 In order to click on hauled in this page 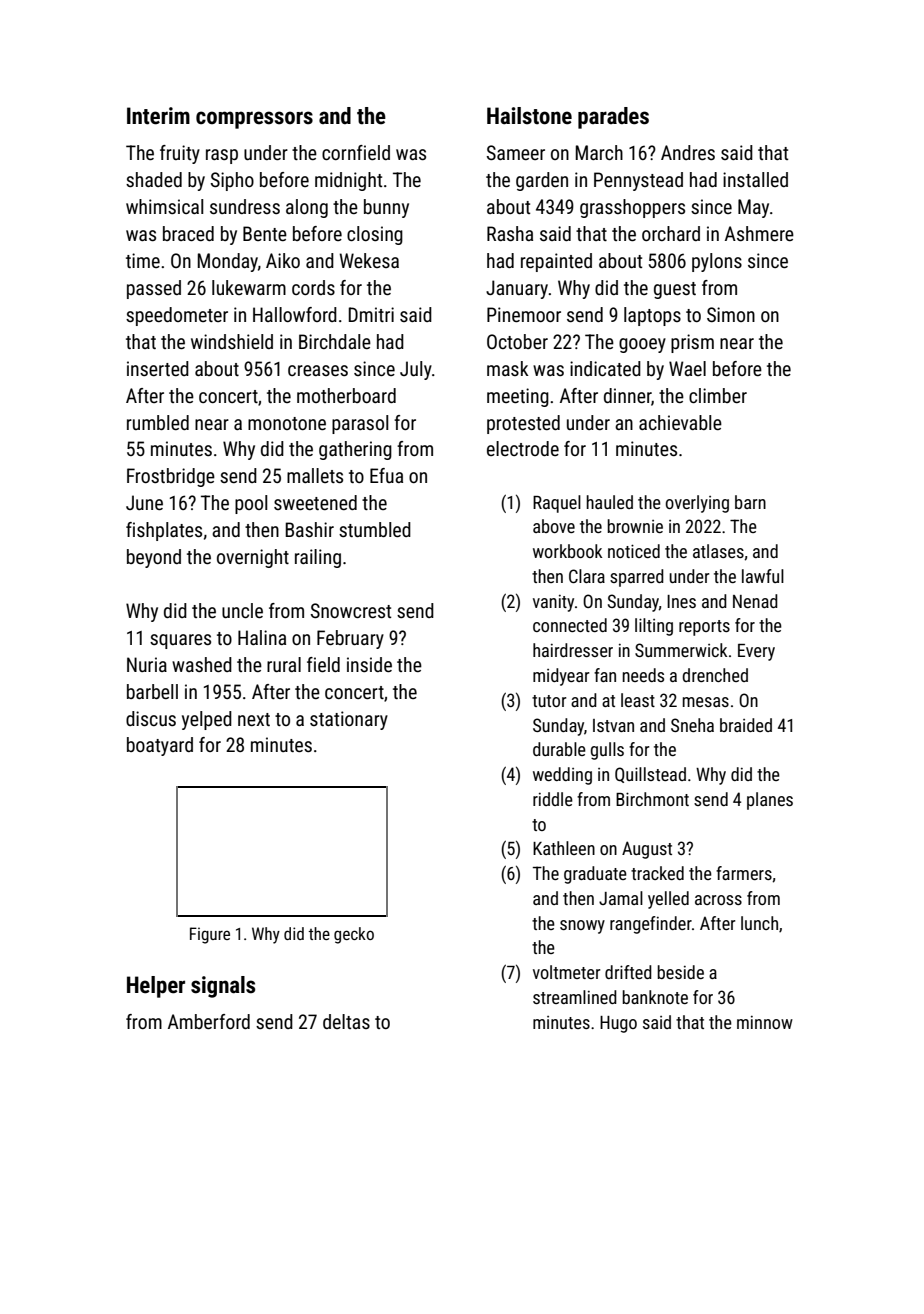, I will do `click(610, 502)`.
